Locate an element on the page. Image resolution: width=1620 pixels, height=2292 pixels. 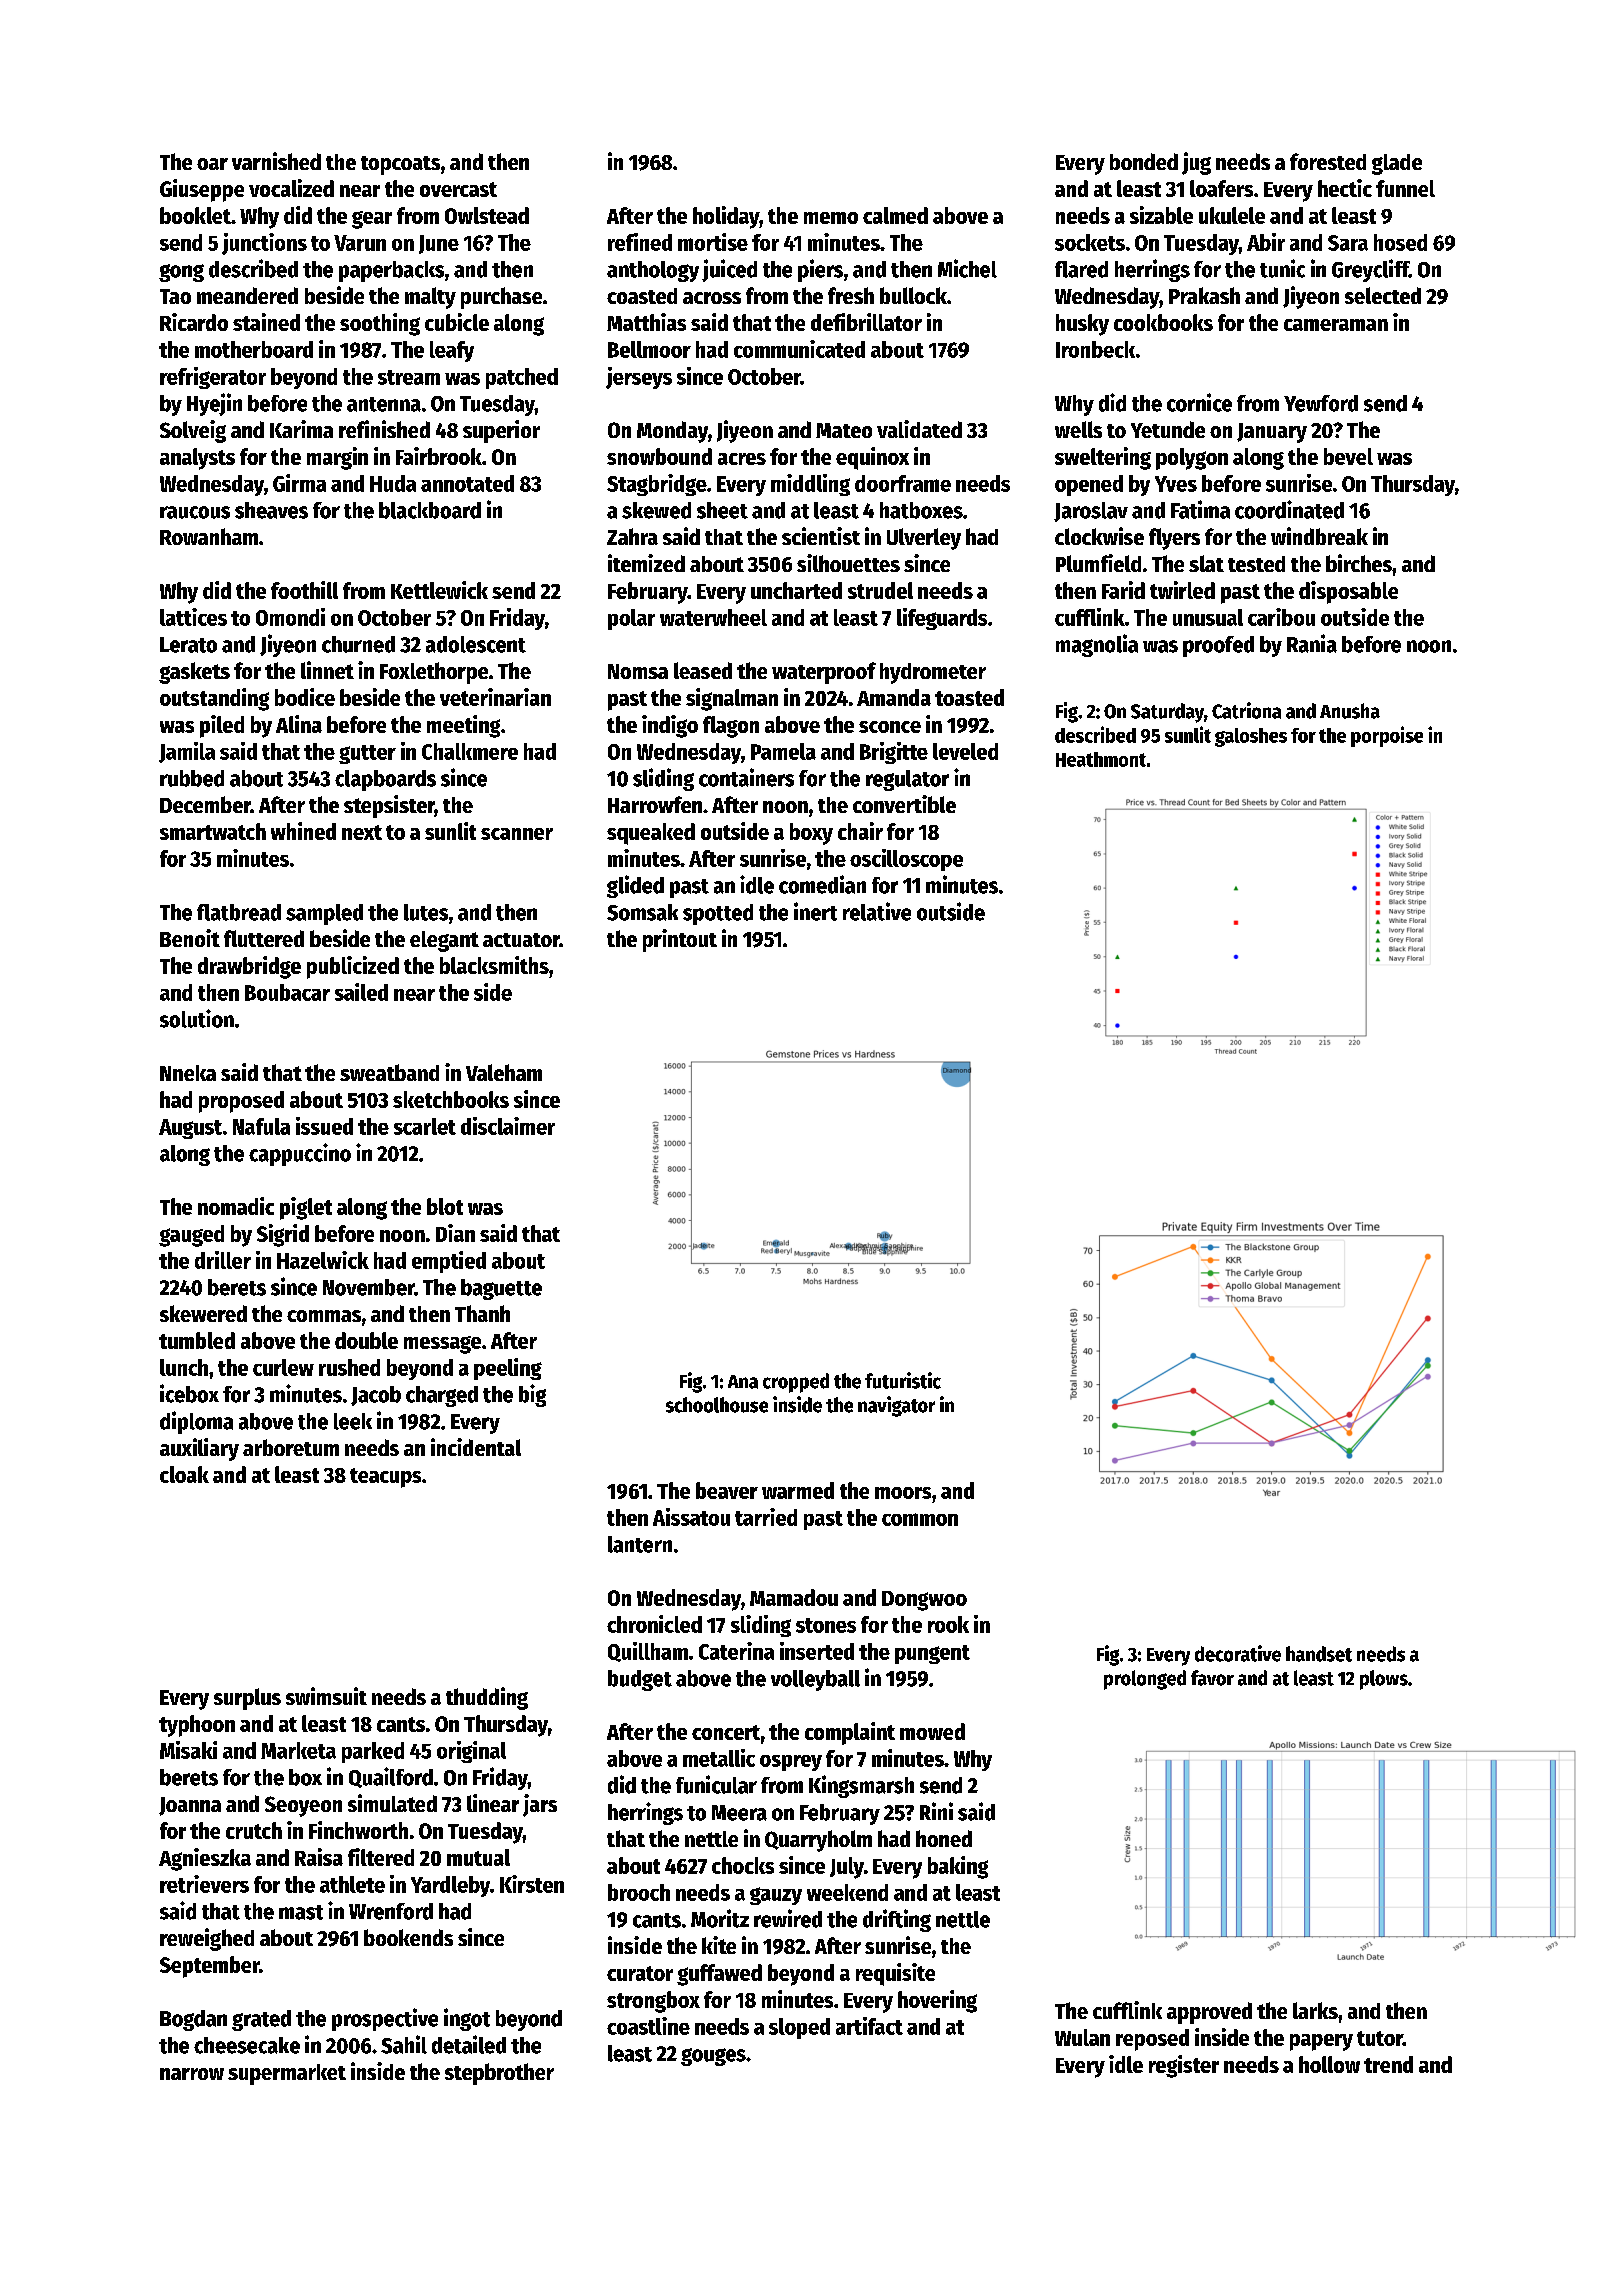
Harrowfen is located at coordinates (655, 804).
